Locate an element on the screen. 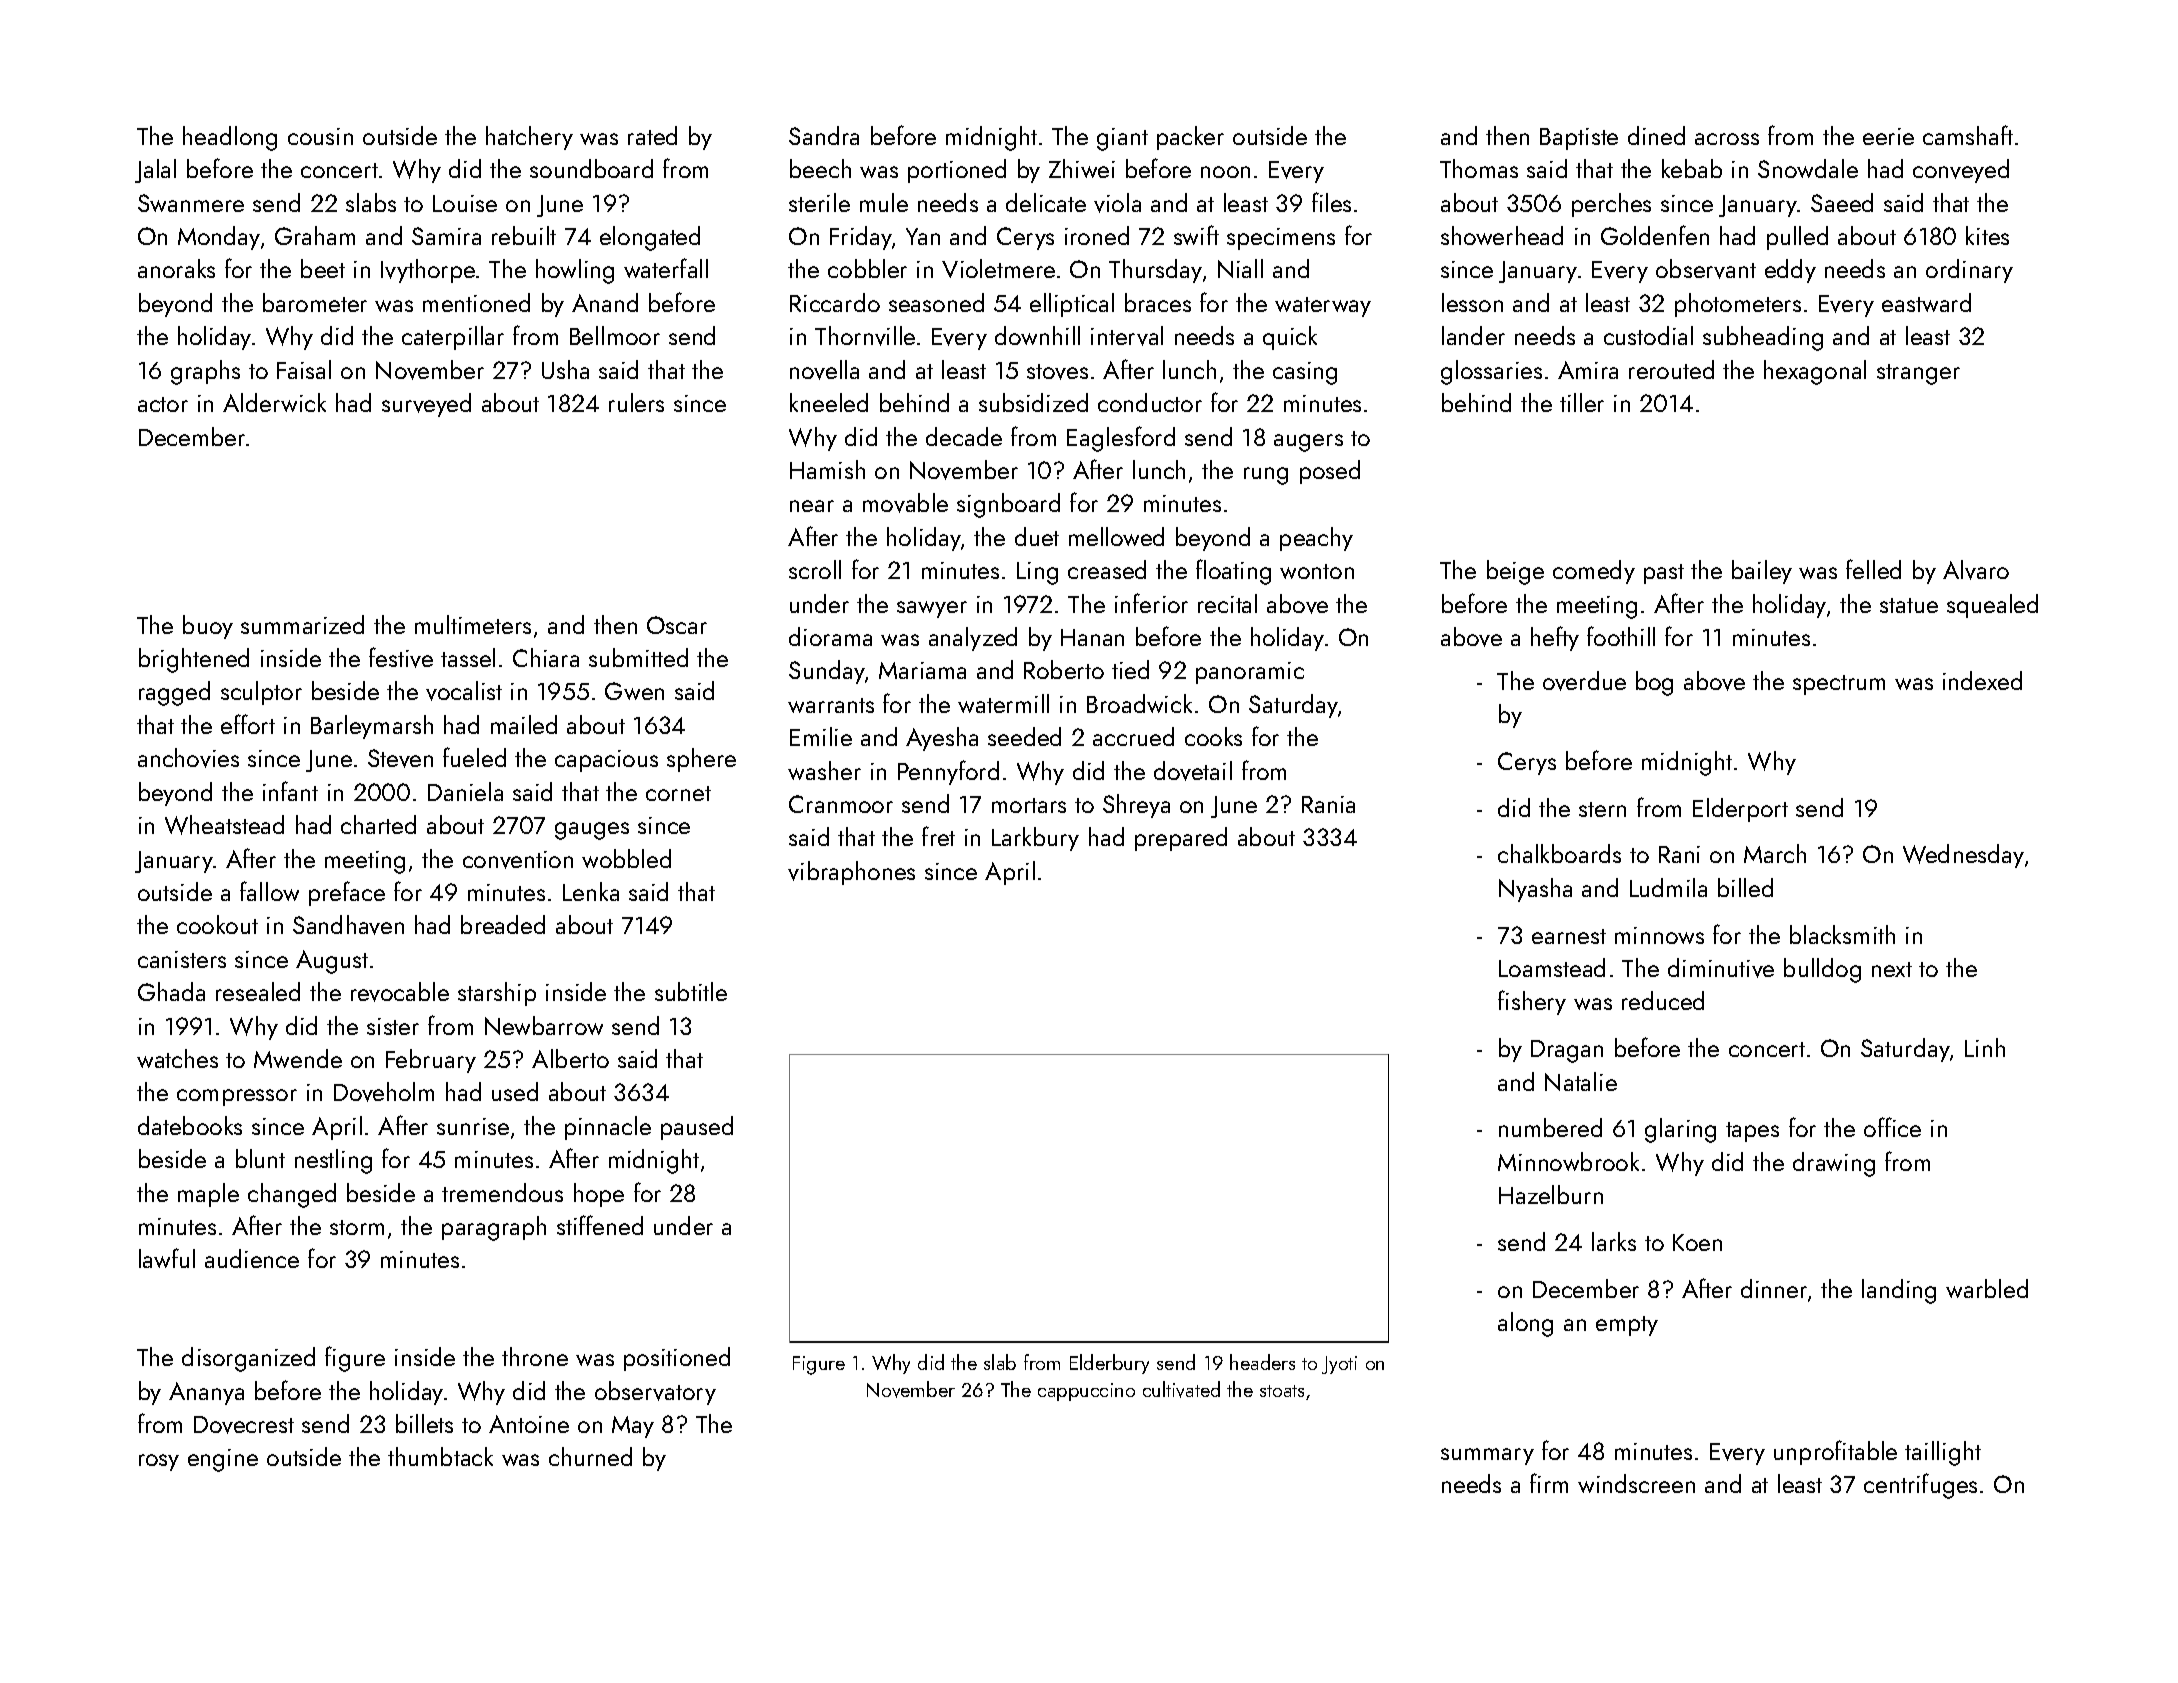 The image size is (2178, 1683). files is located at coordinates (1331, 202).
